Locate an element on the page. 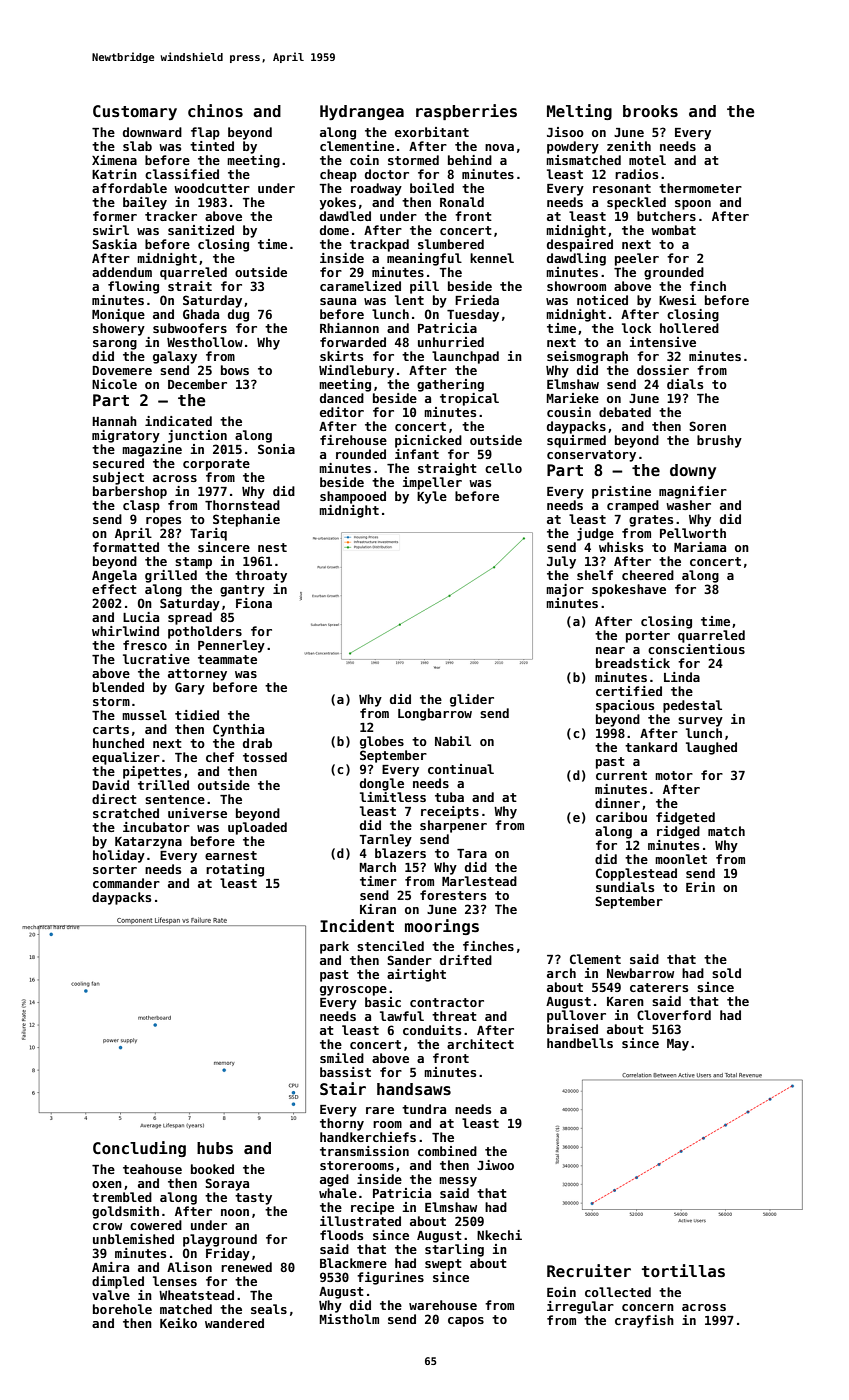  tankard is located at coordinates (651, 747).
